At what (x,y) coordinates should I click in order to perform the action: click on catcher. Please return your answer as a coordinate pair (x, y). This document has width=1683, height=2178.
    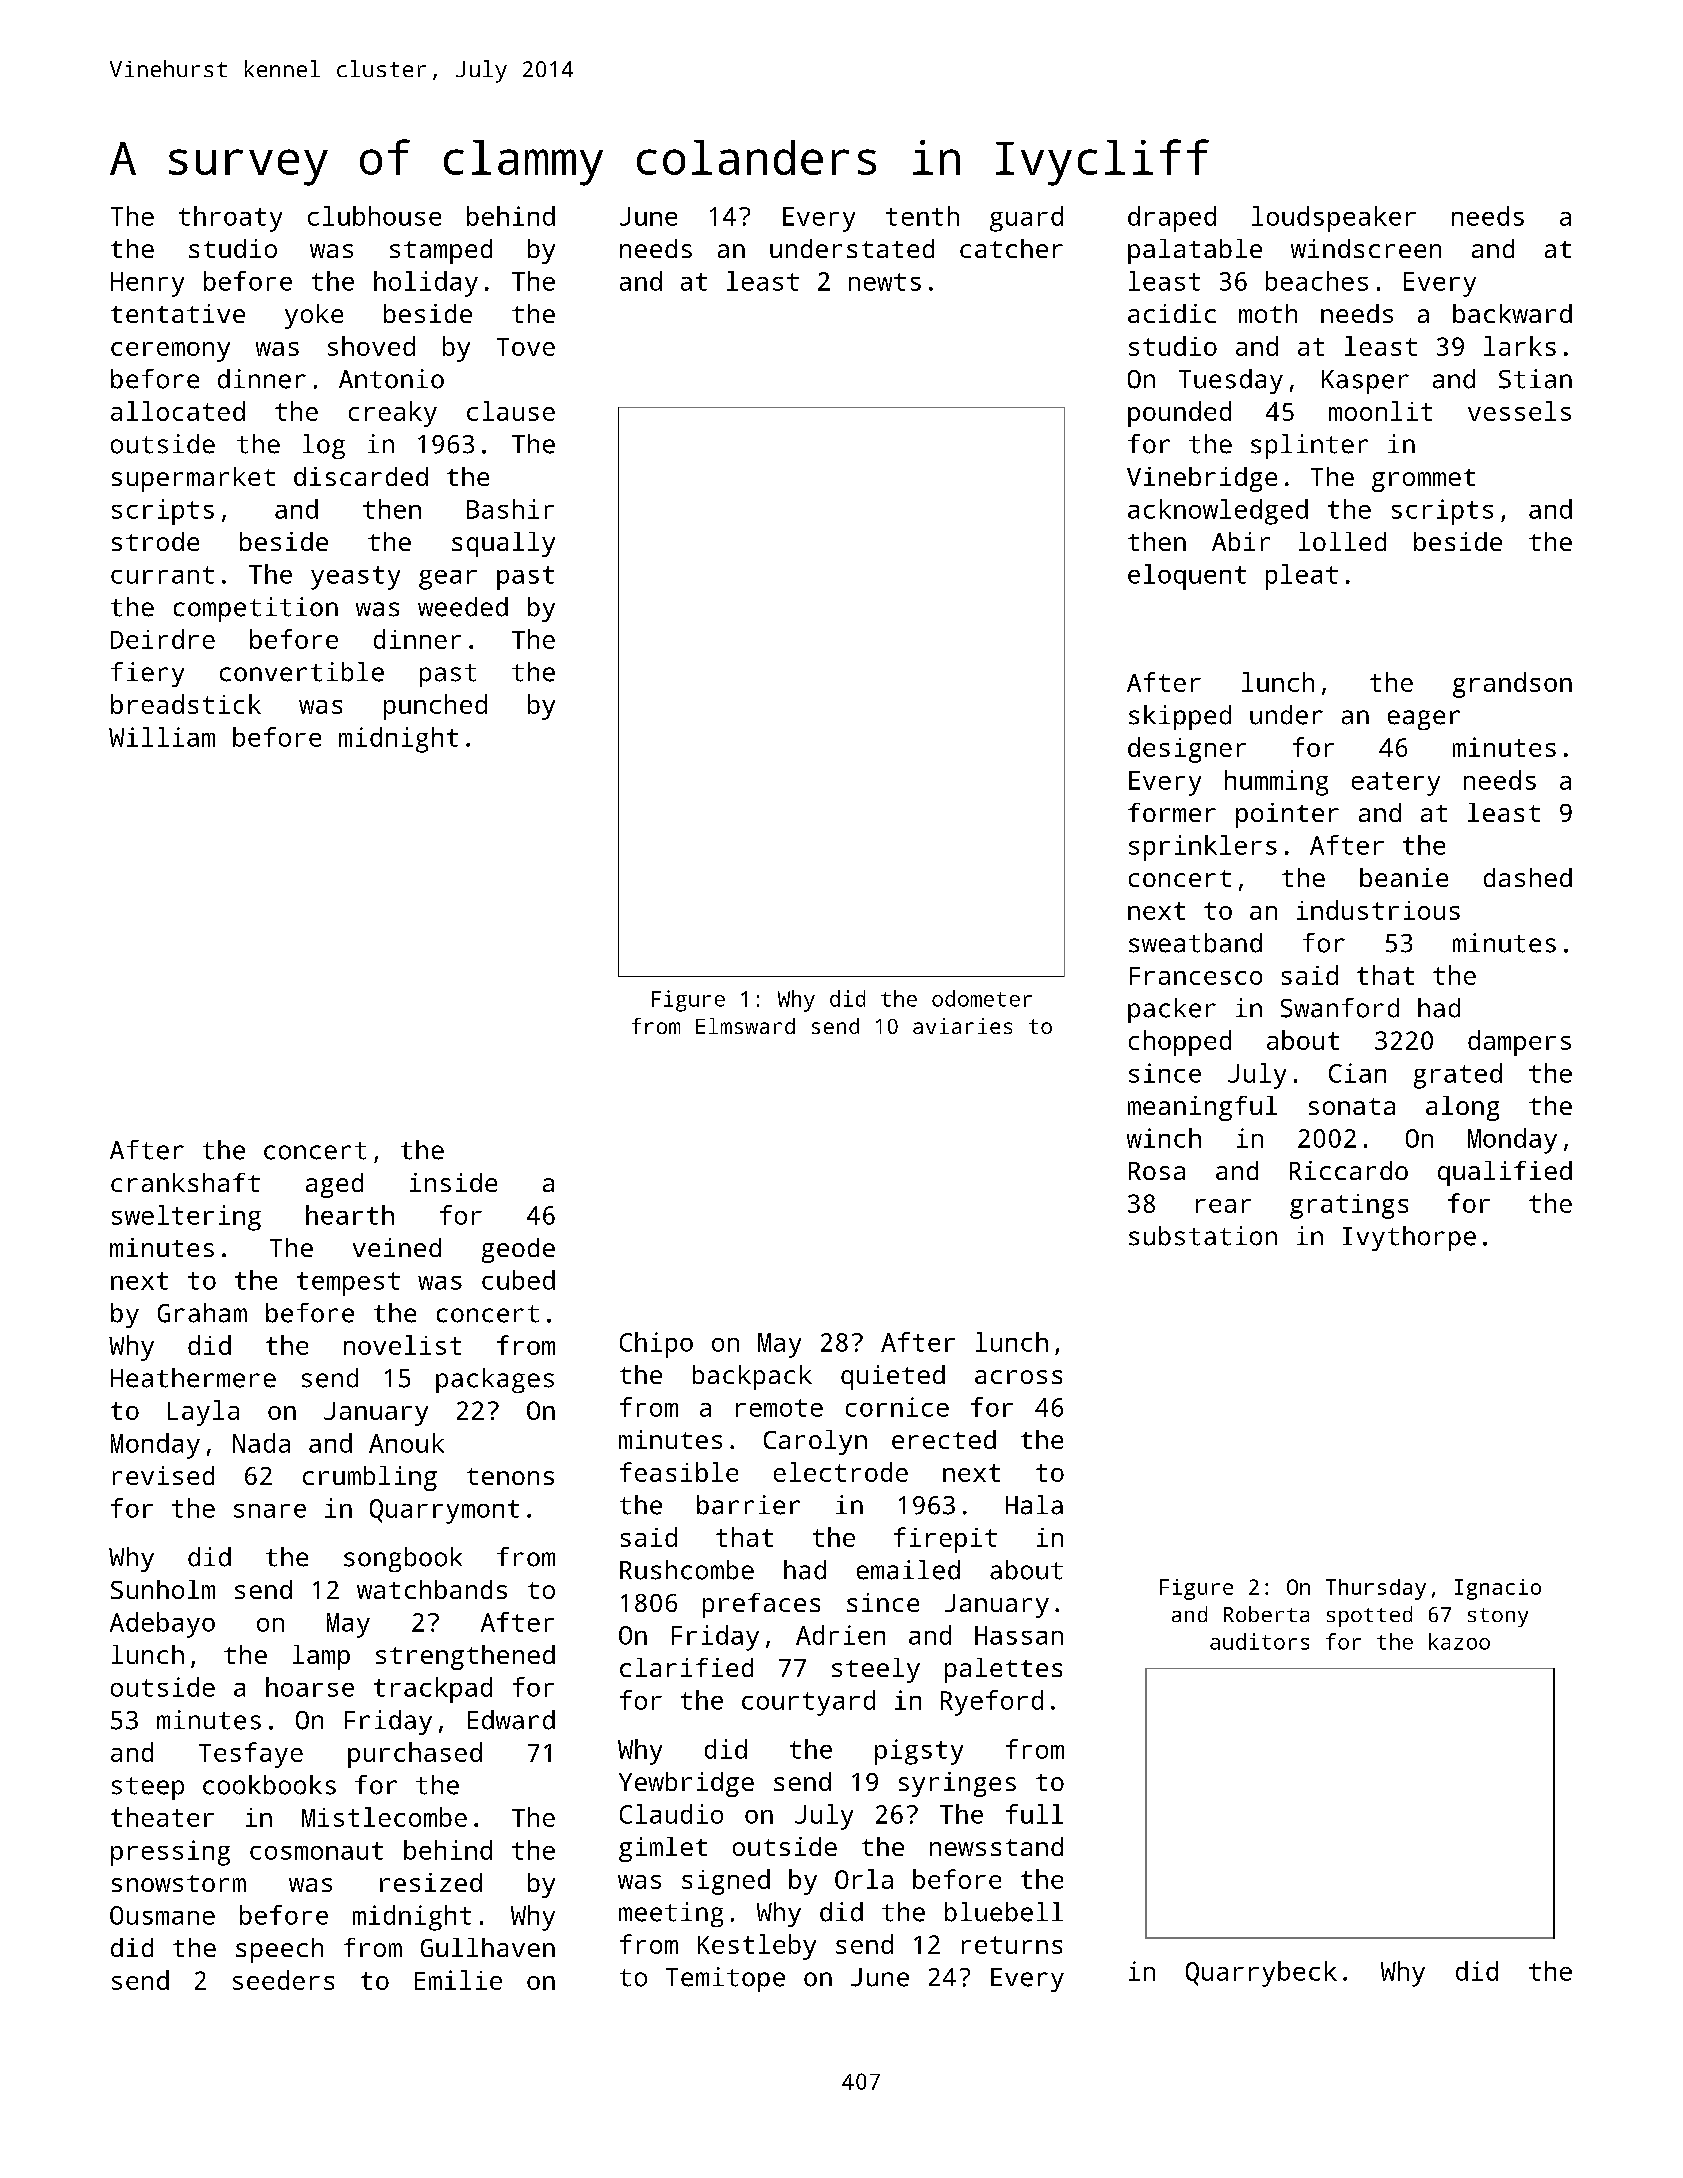
    Looking at the image, I should click on (1011, 248).
